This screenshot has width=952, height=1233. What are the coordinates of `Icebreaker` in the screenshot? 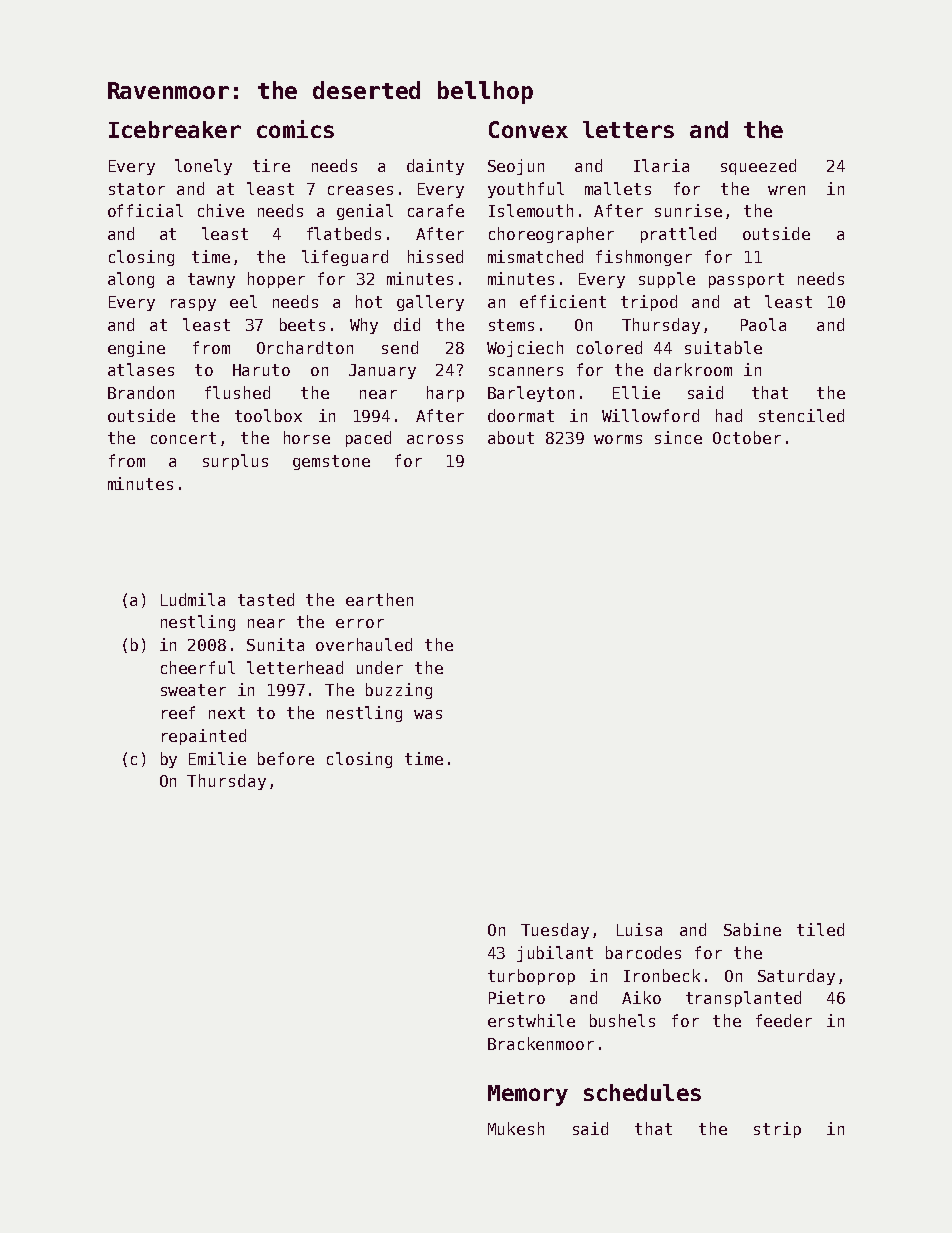 It's located at (175, 129).
